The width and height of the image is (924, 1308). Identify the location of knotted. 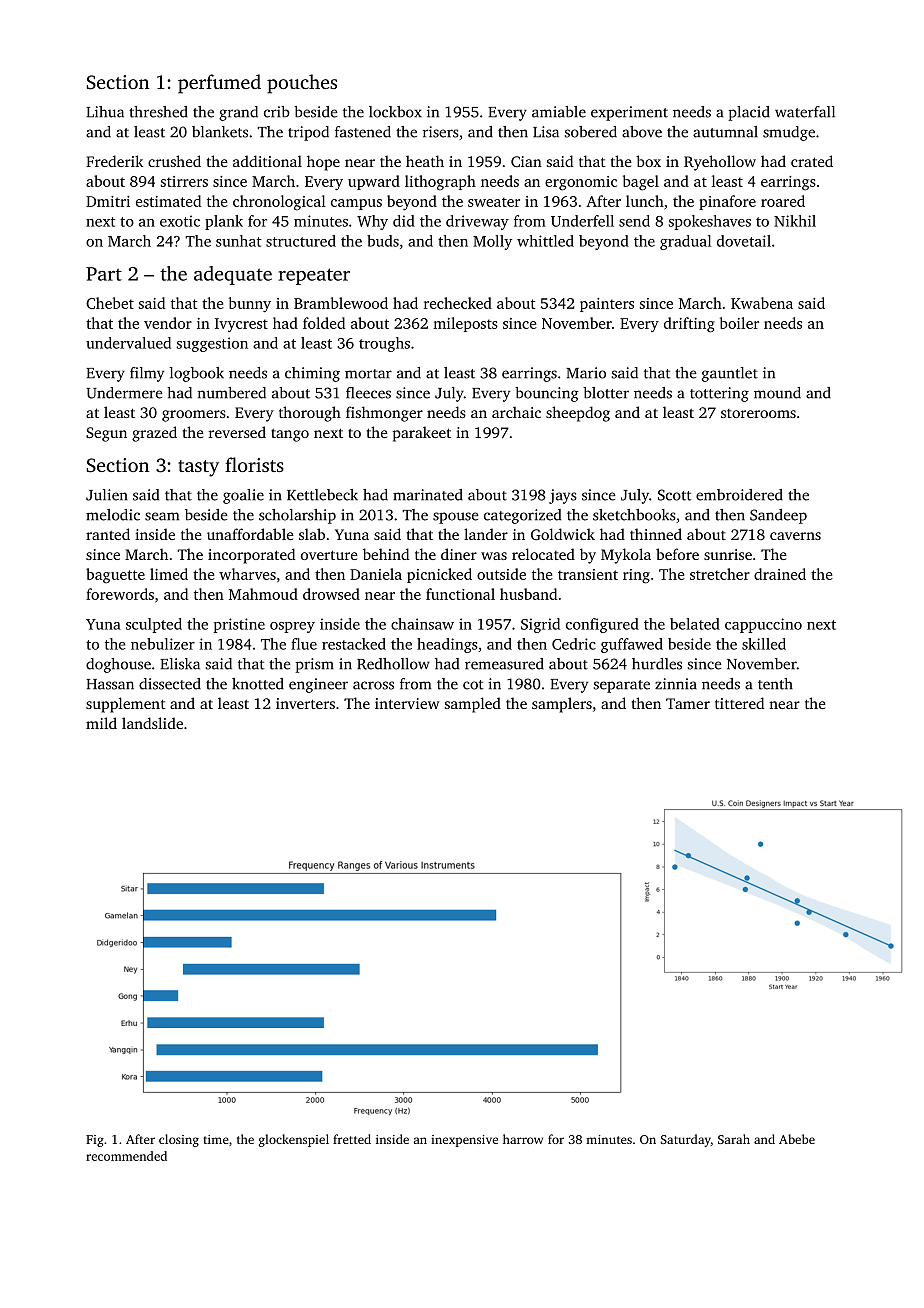
(258, 684).
